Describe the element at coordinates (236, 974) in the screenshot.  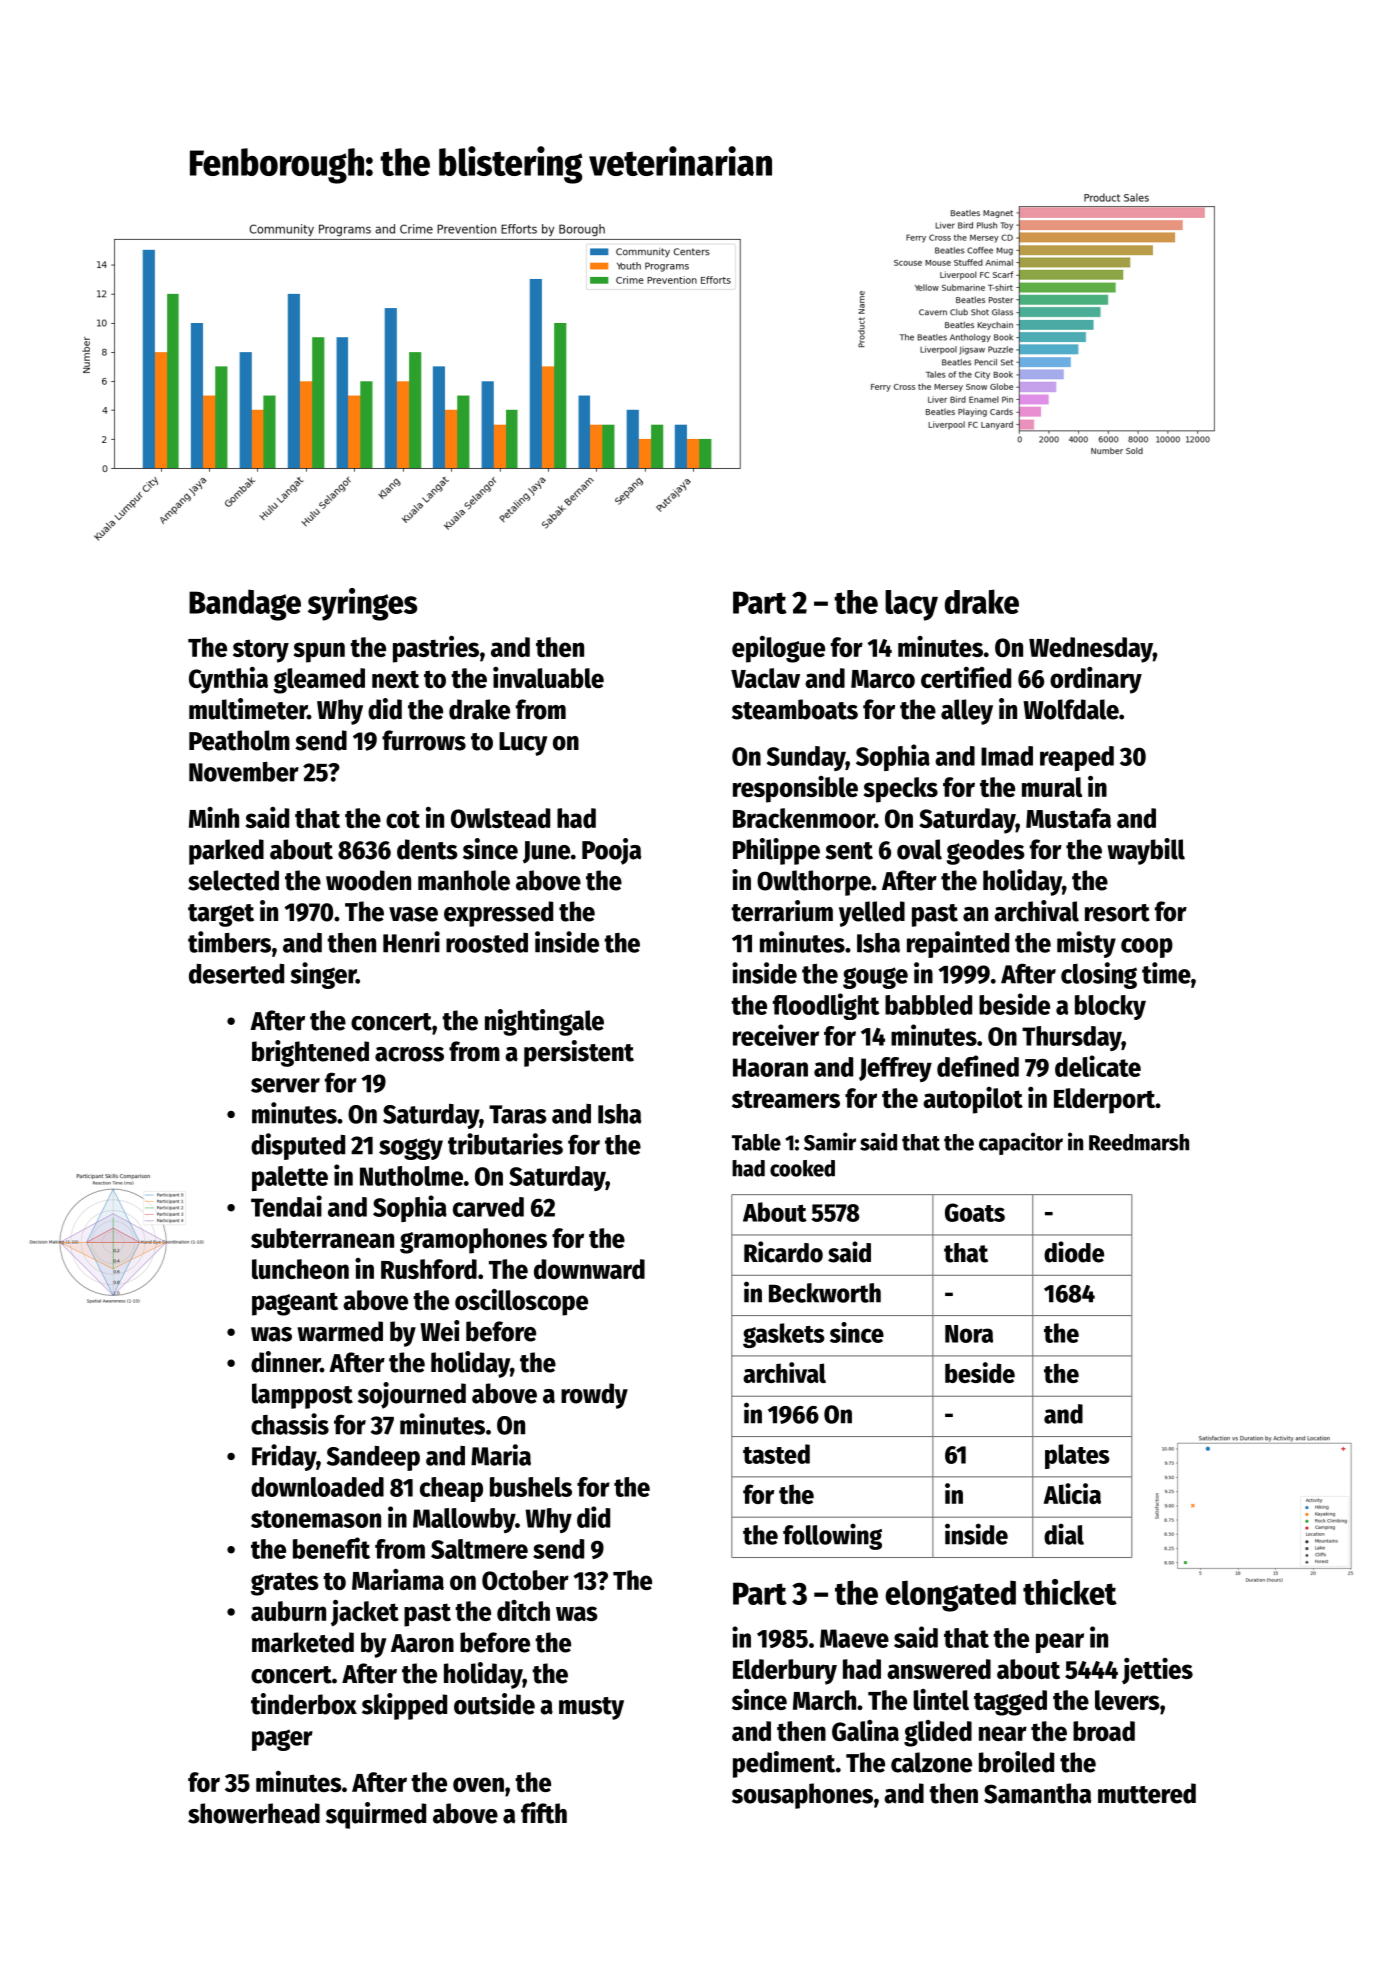
I see `deserted` at that location.
